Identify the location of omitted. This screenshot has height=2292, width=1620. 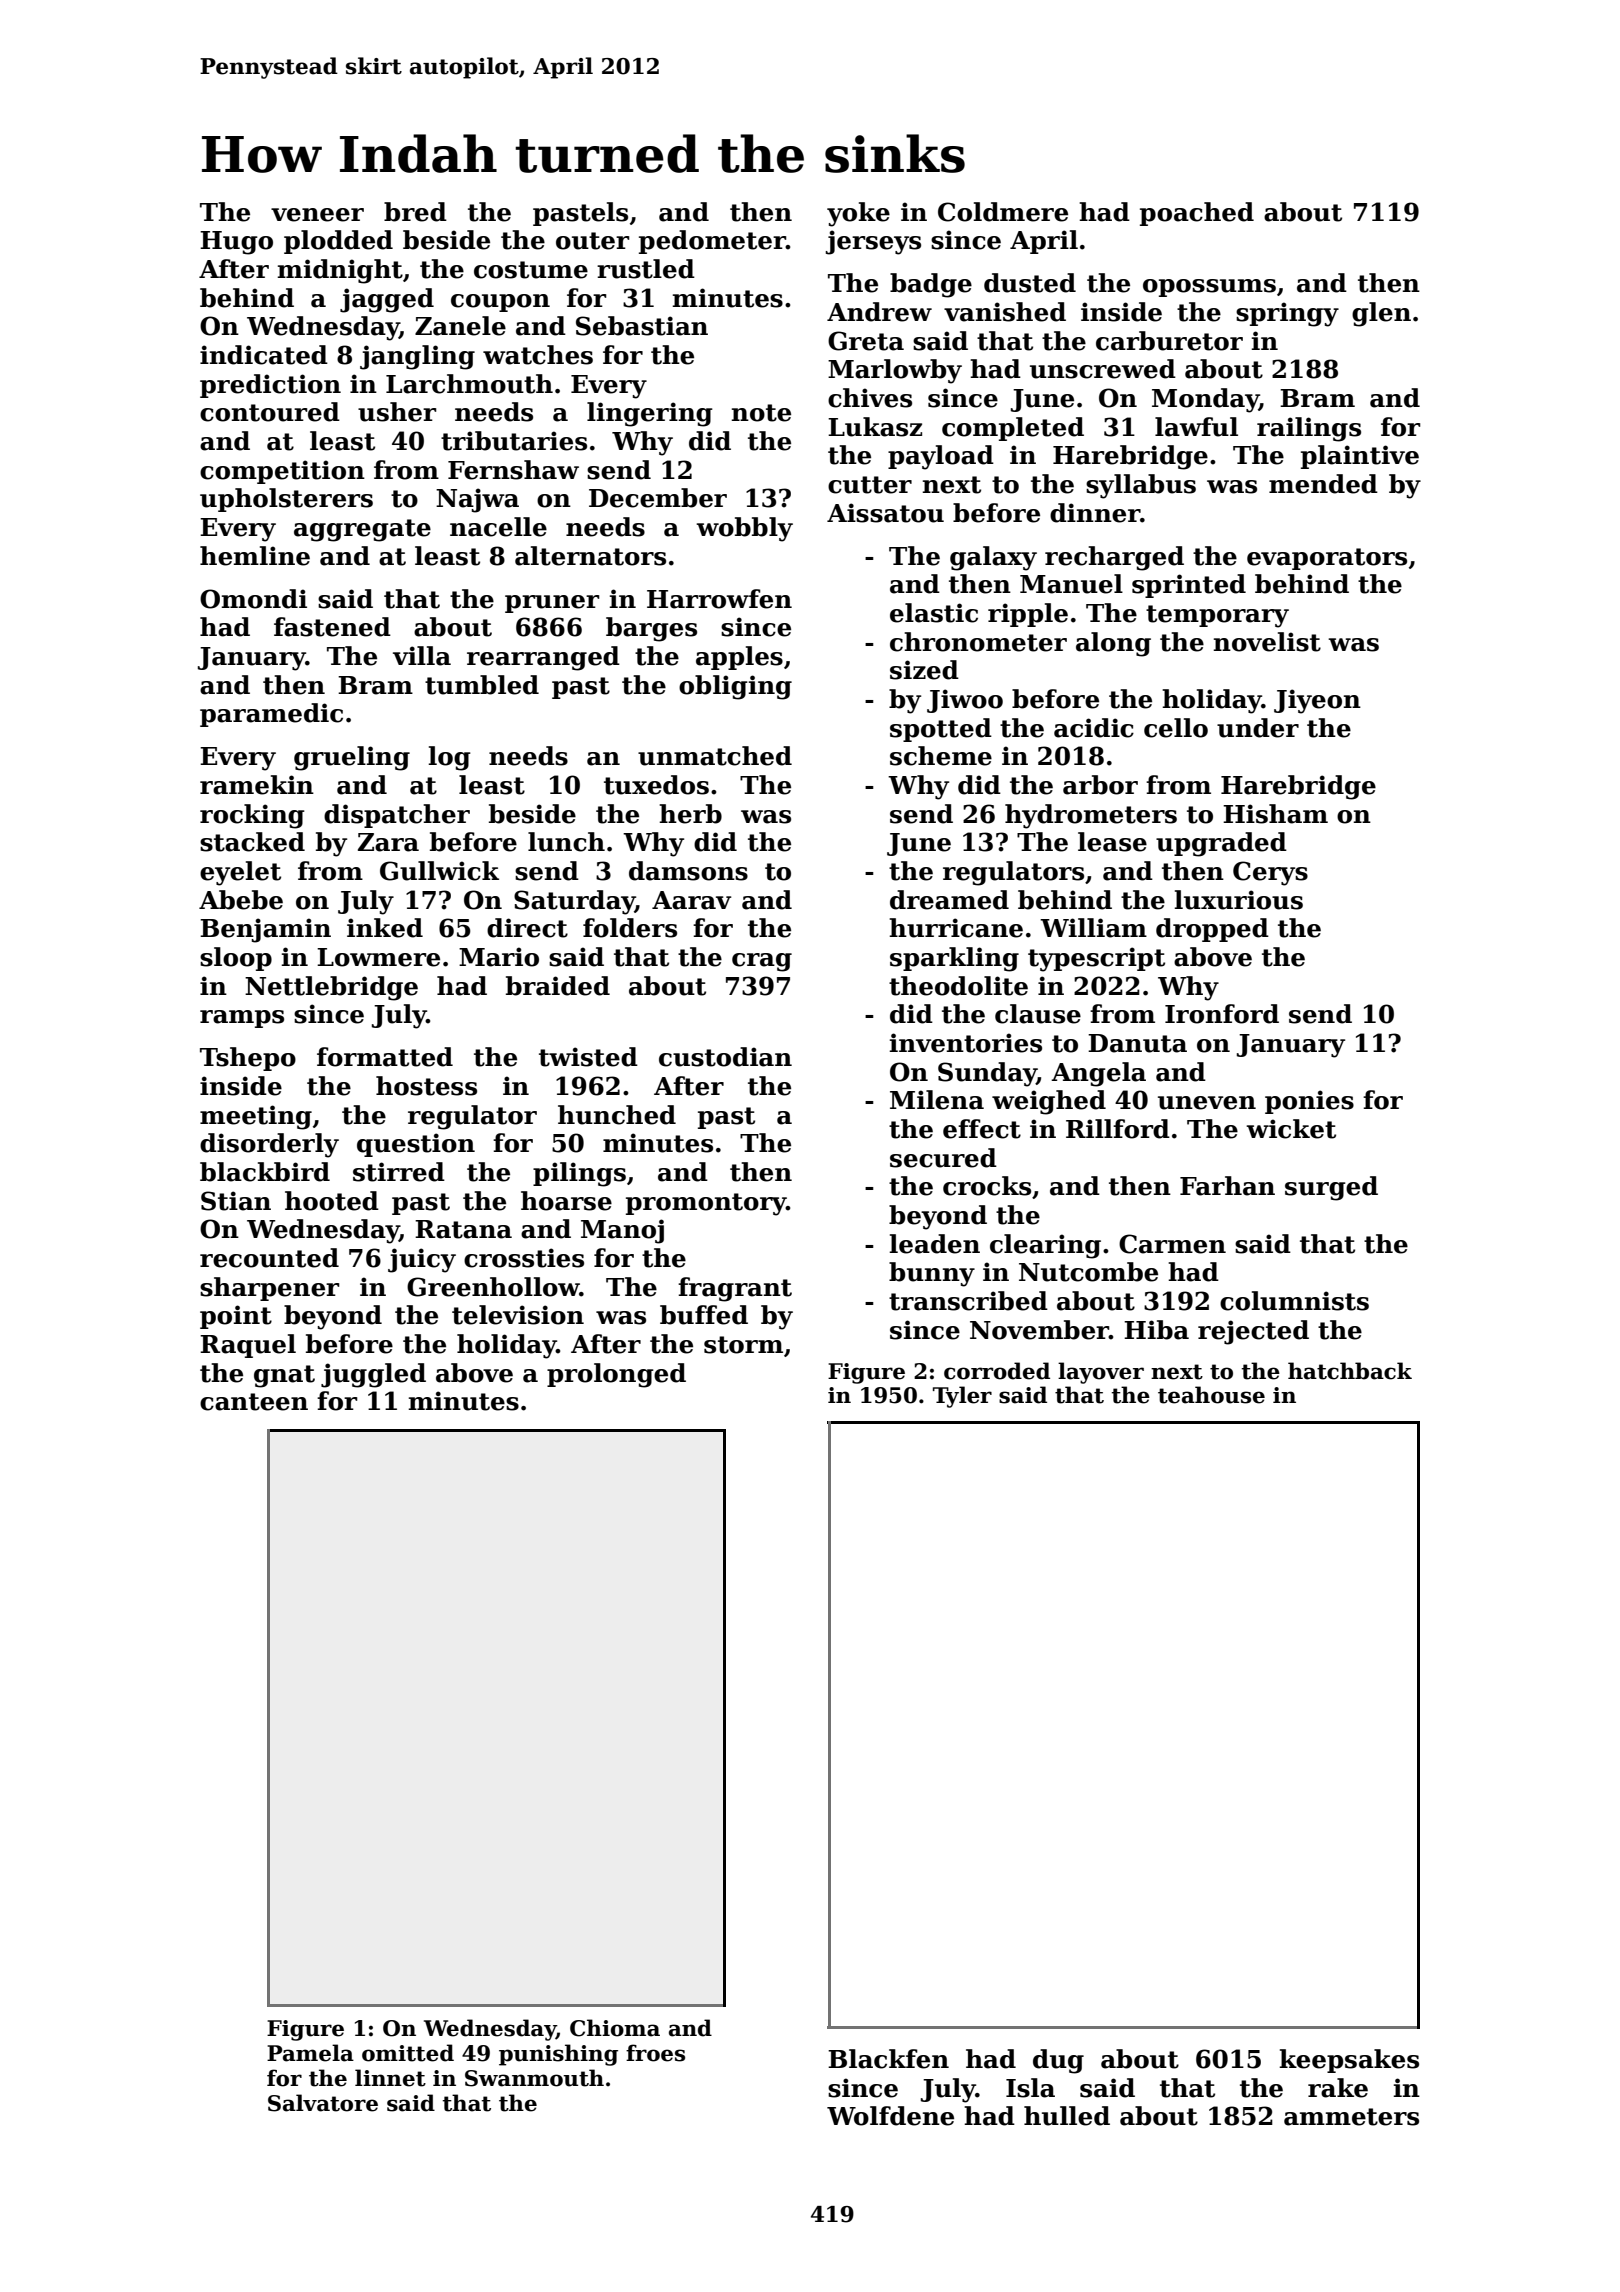
(408, 2053).
